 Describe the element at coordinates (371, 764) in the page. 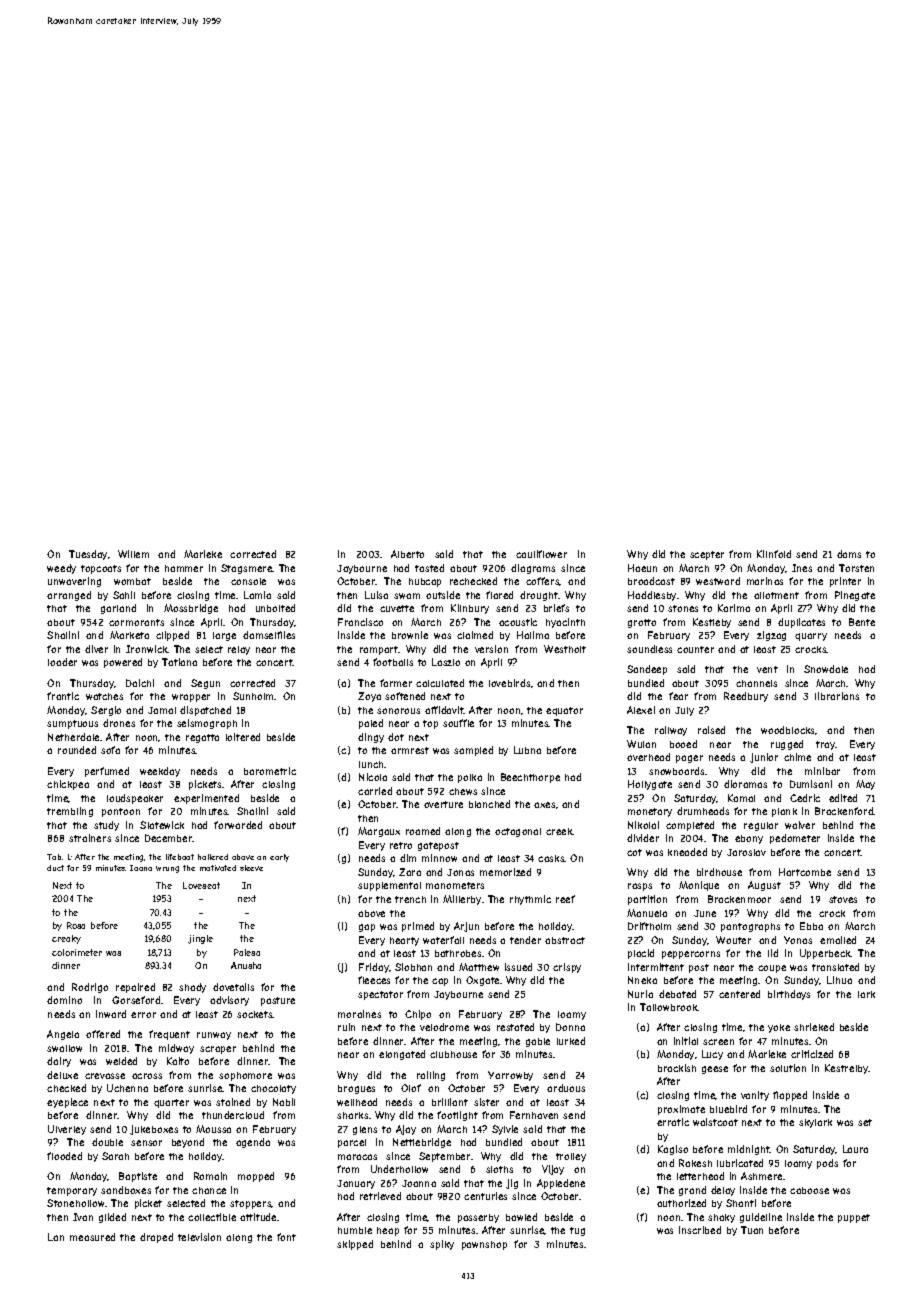

I see `lunch` at that location.
